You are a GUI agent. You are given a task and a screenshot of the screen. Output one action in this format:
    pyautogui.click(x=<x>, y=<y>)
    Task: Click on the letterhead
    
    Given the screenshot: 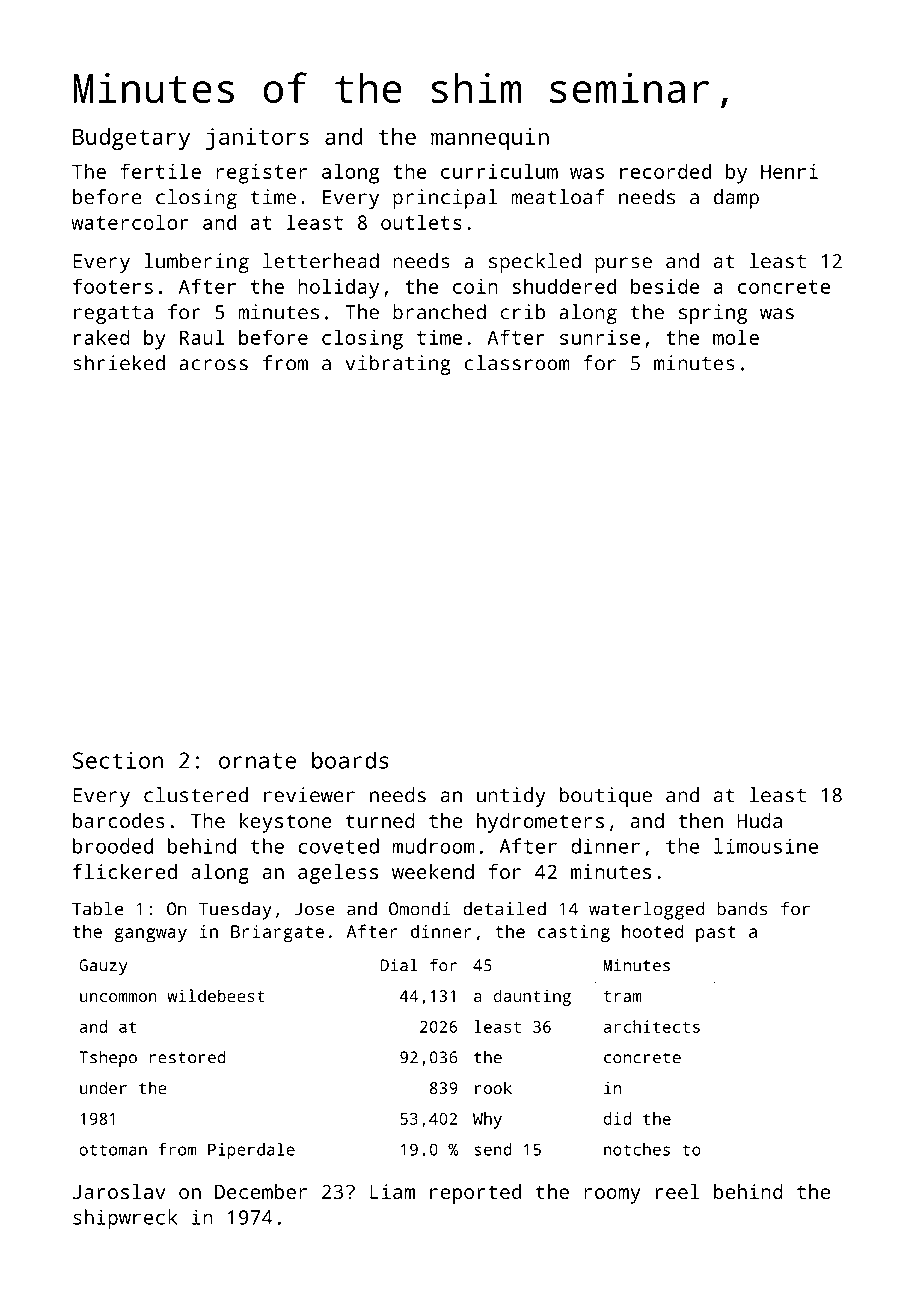 What is the action you would take?
    pyautogui.click(x=321, y=261)
